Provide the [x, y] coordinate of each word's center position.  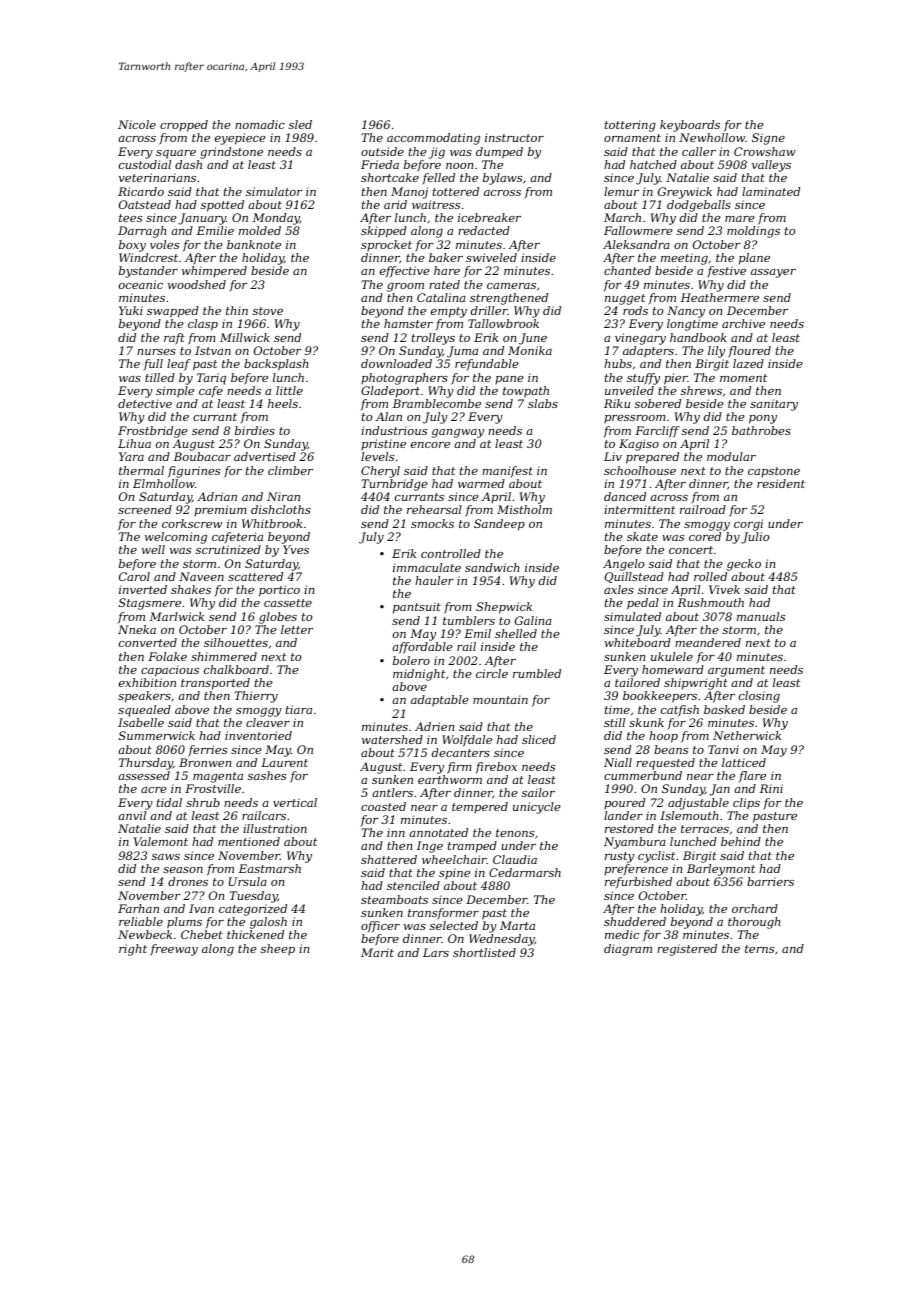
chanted [627, 270]
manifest [507, 472]
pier [676, 379]
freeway [174, 950]
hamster [408, 323]
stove [268, 311]
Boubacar [202, 456]
